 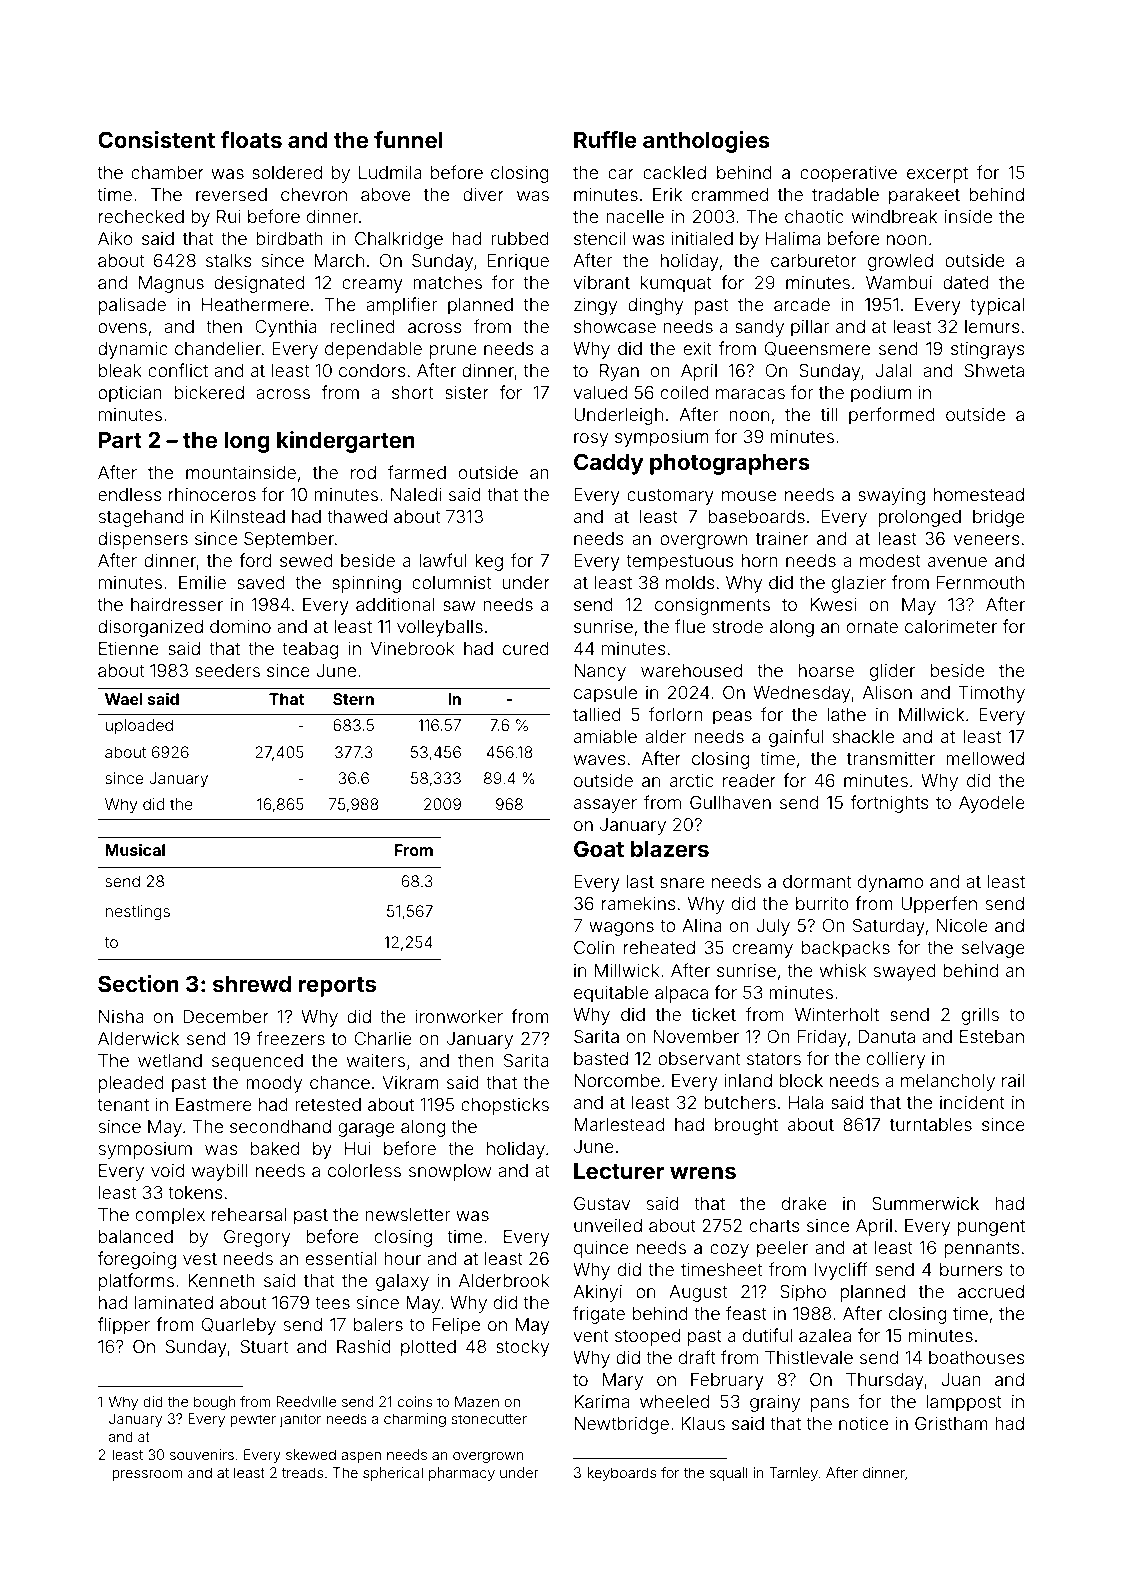 What do you see at coordinates (682, 883) in the image?
I see `snare` at bounding box center [682, 883].
